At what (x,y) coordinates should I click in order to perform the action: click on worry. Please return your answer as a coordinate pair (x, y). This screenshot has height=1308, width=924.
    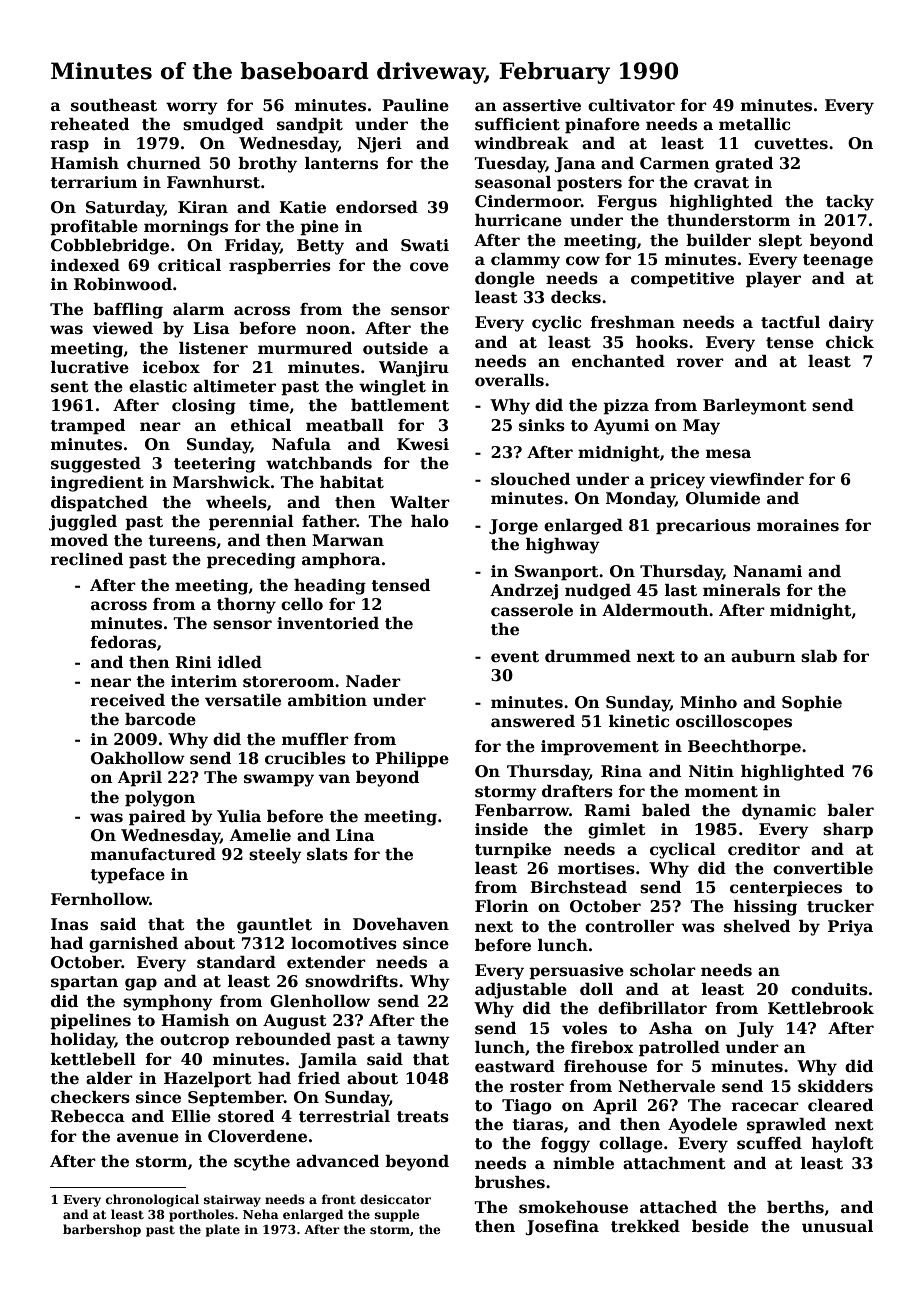
    Looking at the image, I should click on (192, 108).
